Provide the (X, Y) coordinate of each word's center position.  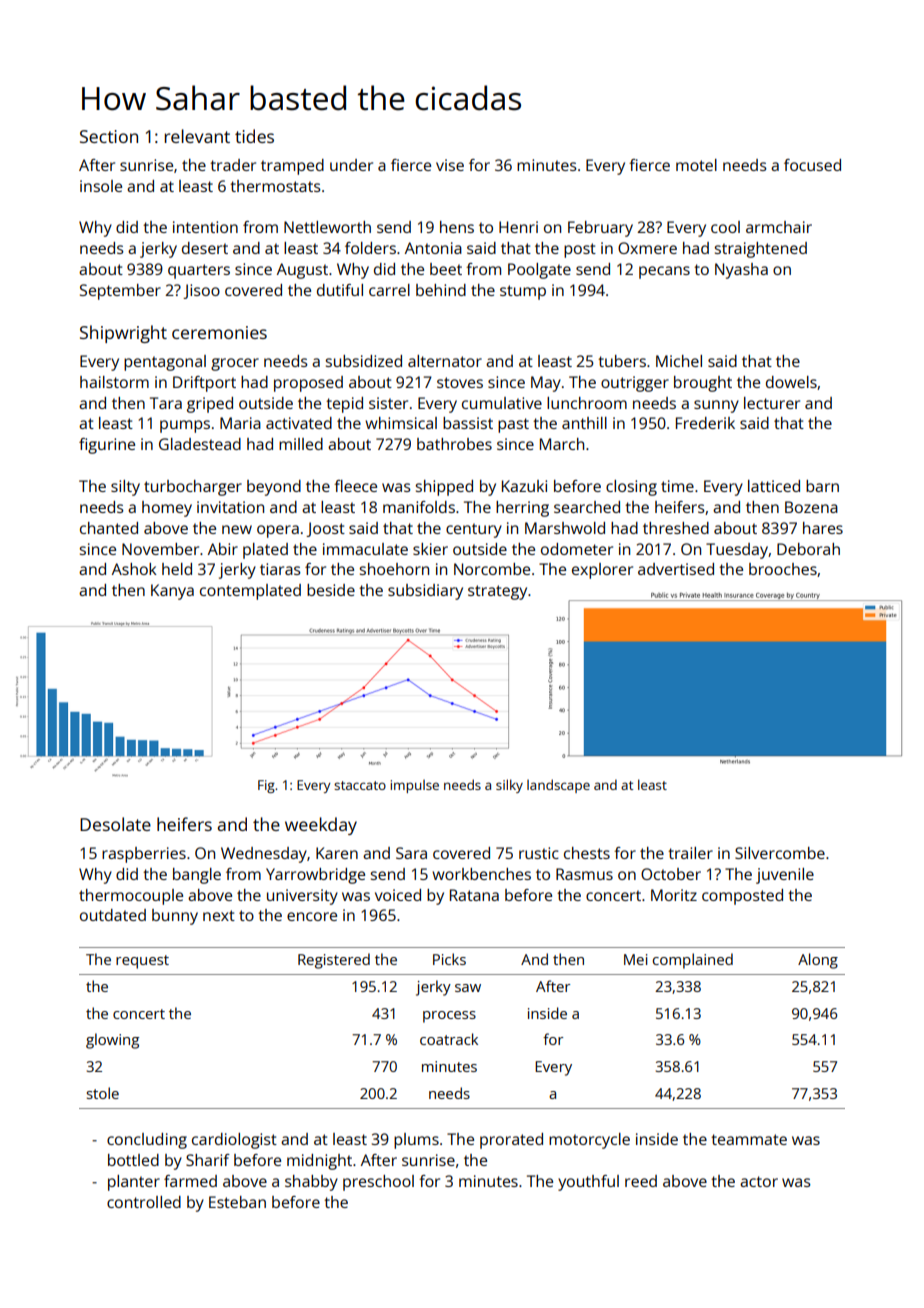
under (351, 165)
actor (759, 1181)
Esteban (237, 1202)
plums (416, 1141)
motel (696, 165)
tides (254, 136)
